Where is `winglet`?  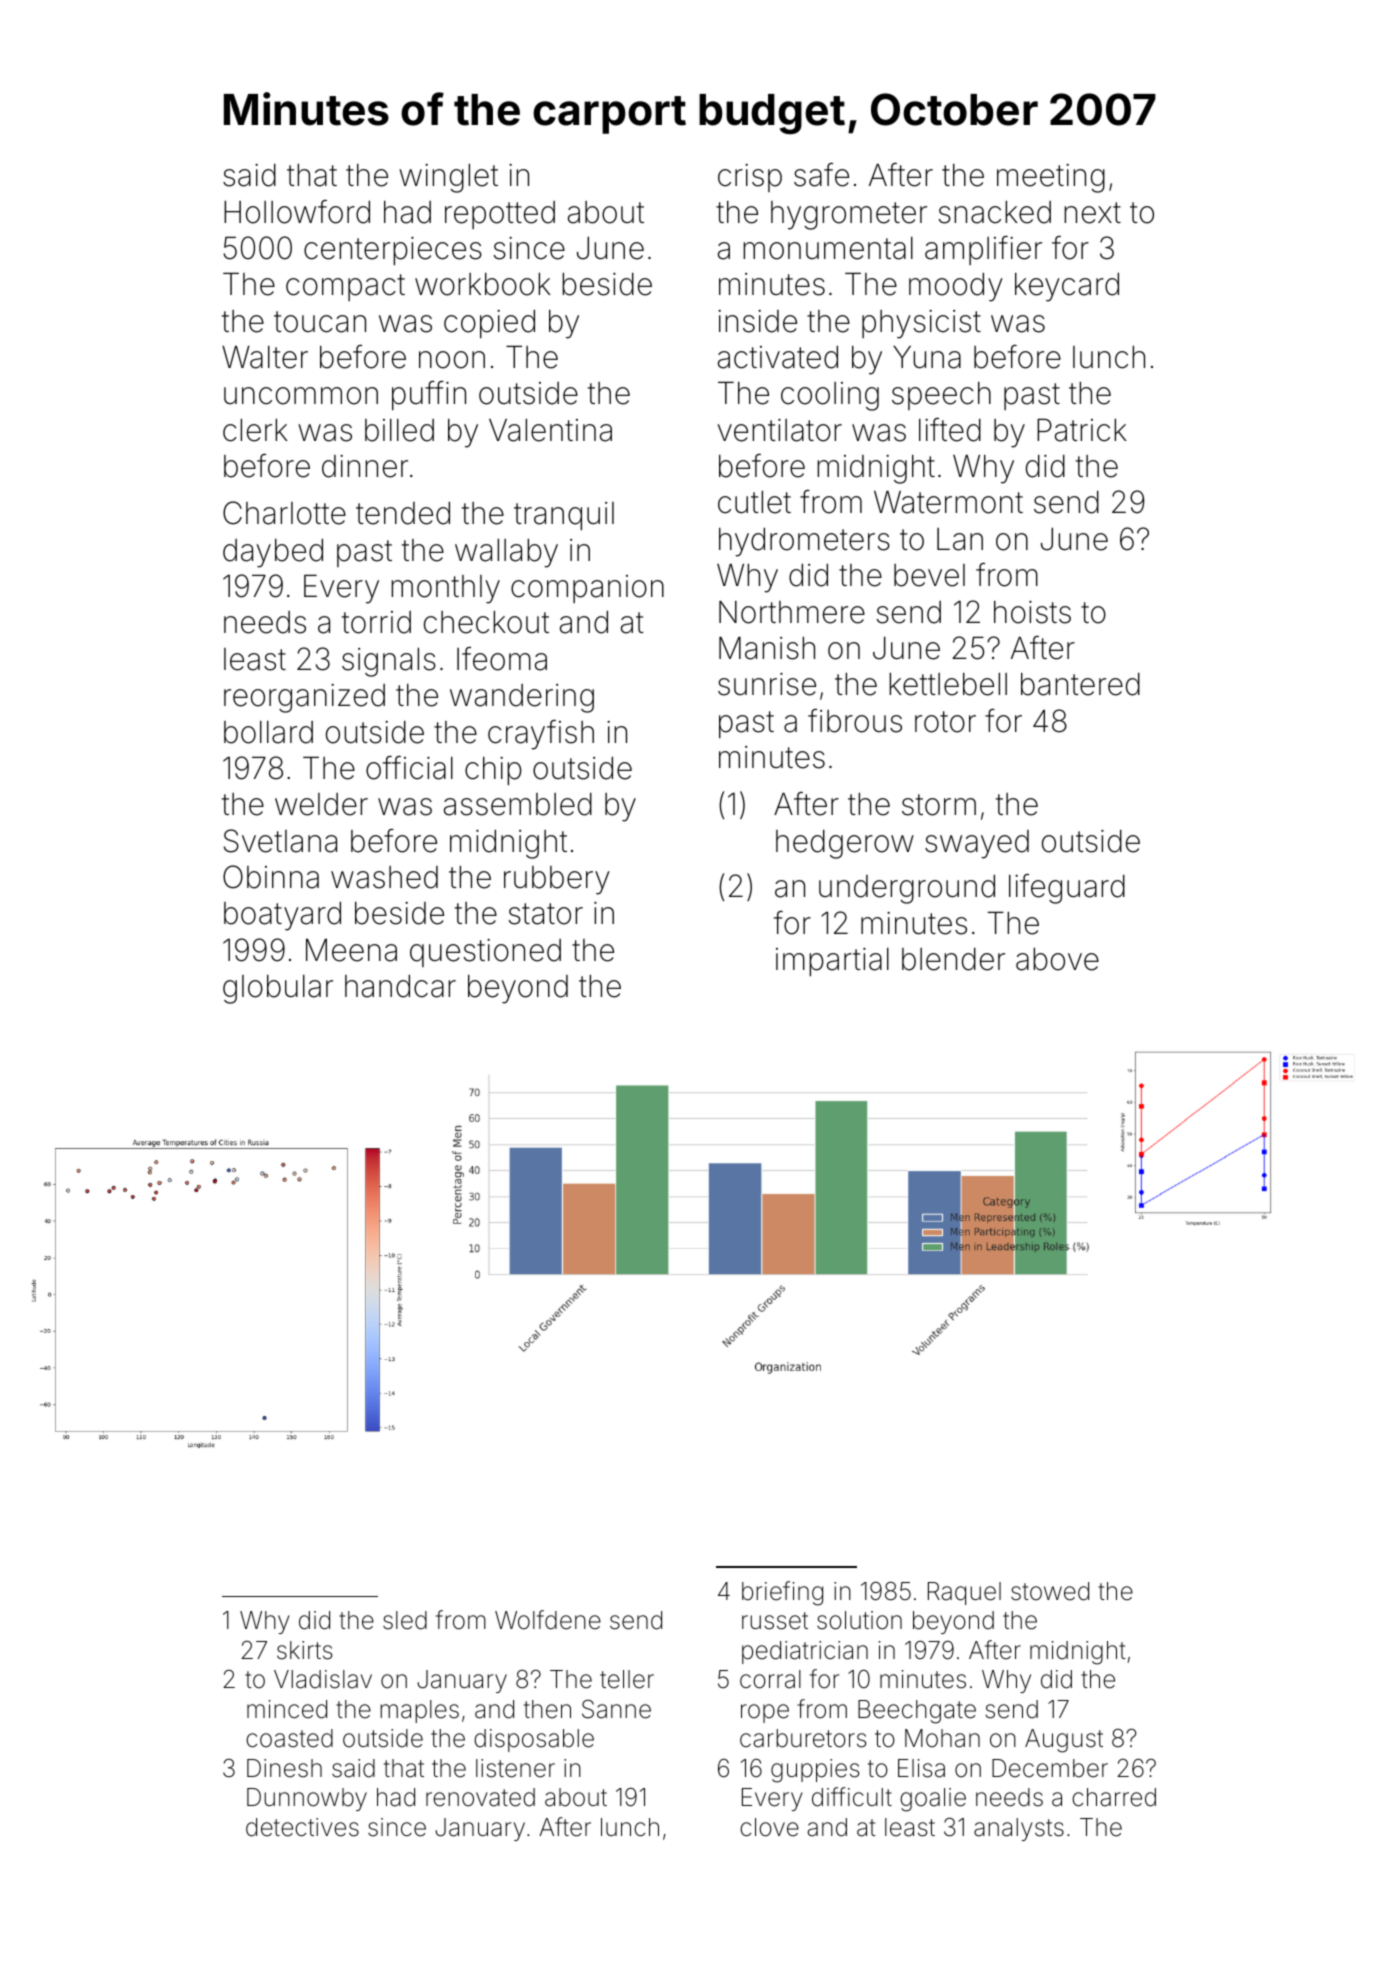
winglet is located at coordinates (448, 178).
